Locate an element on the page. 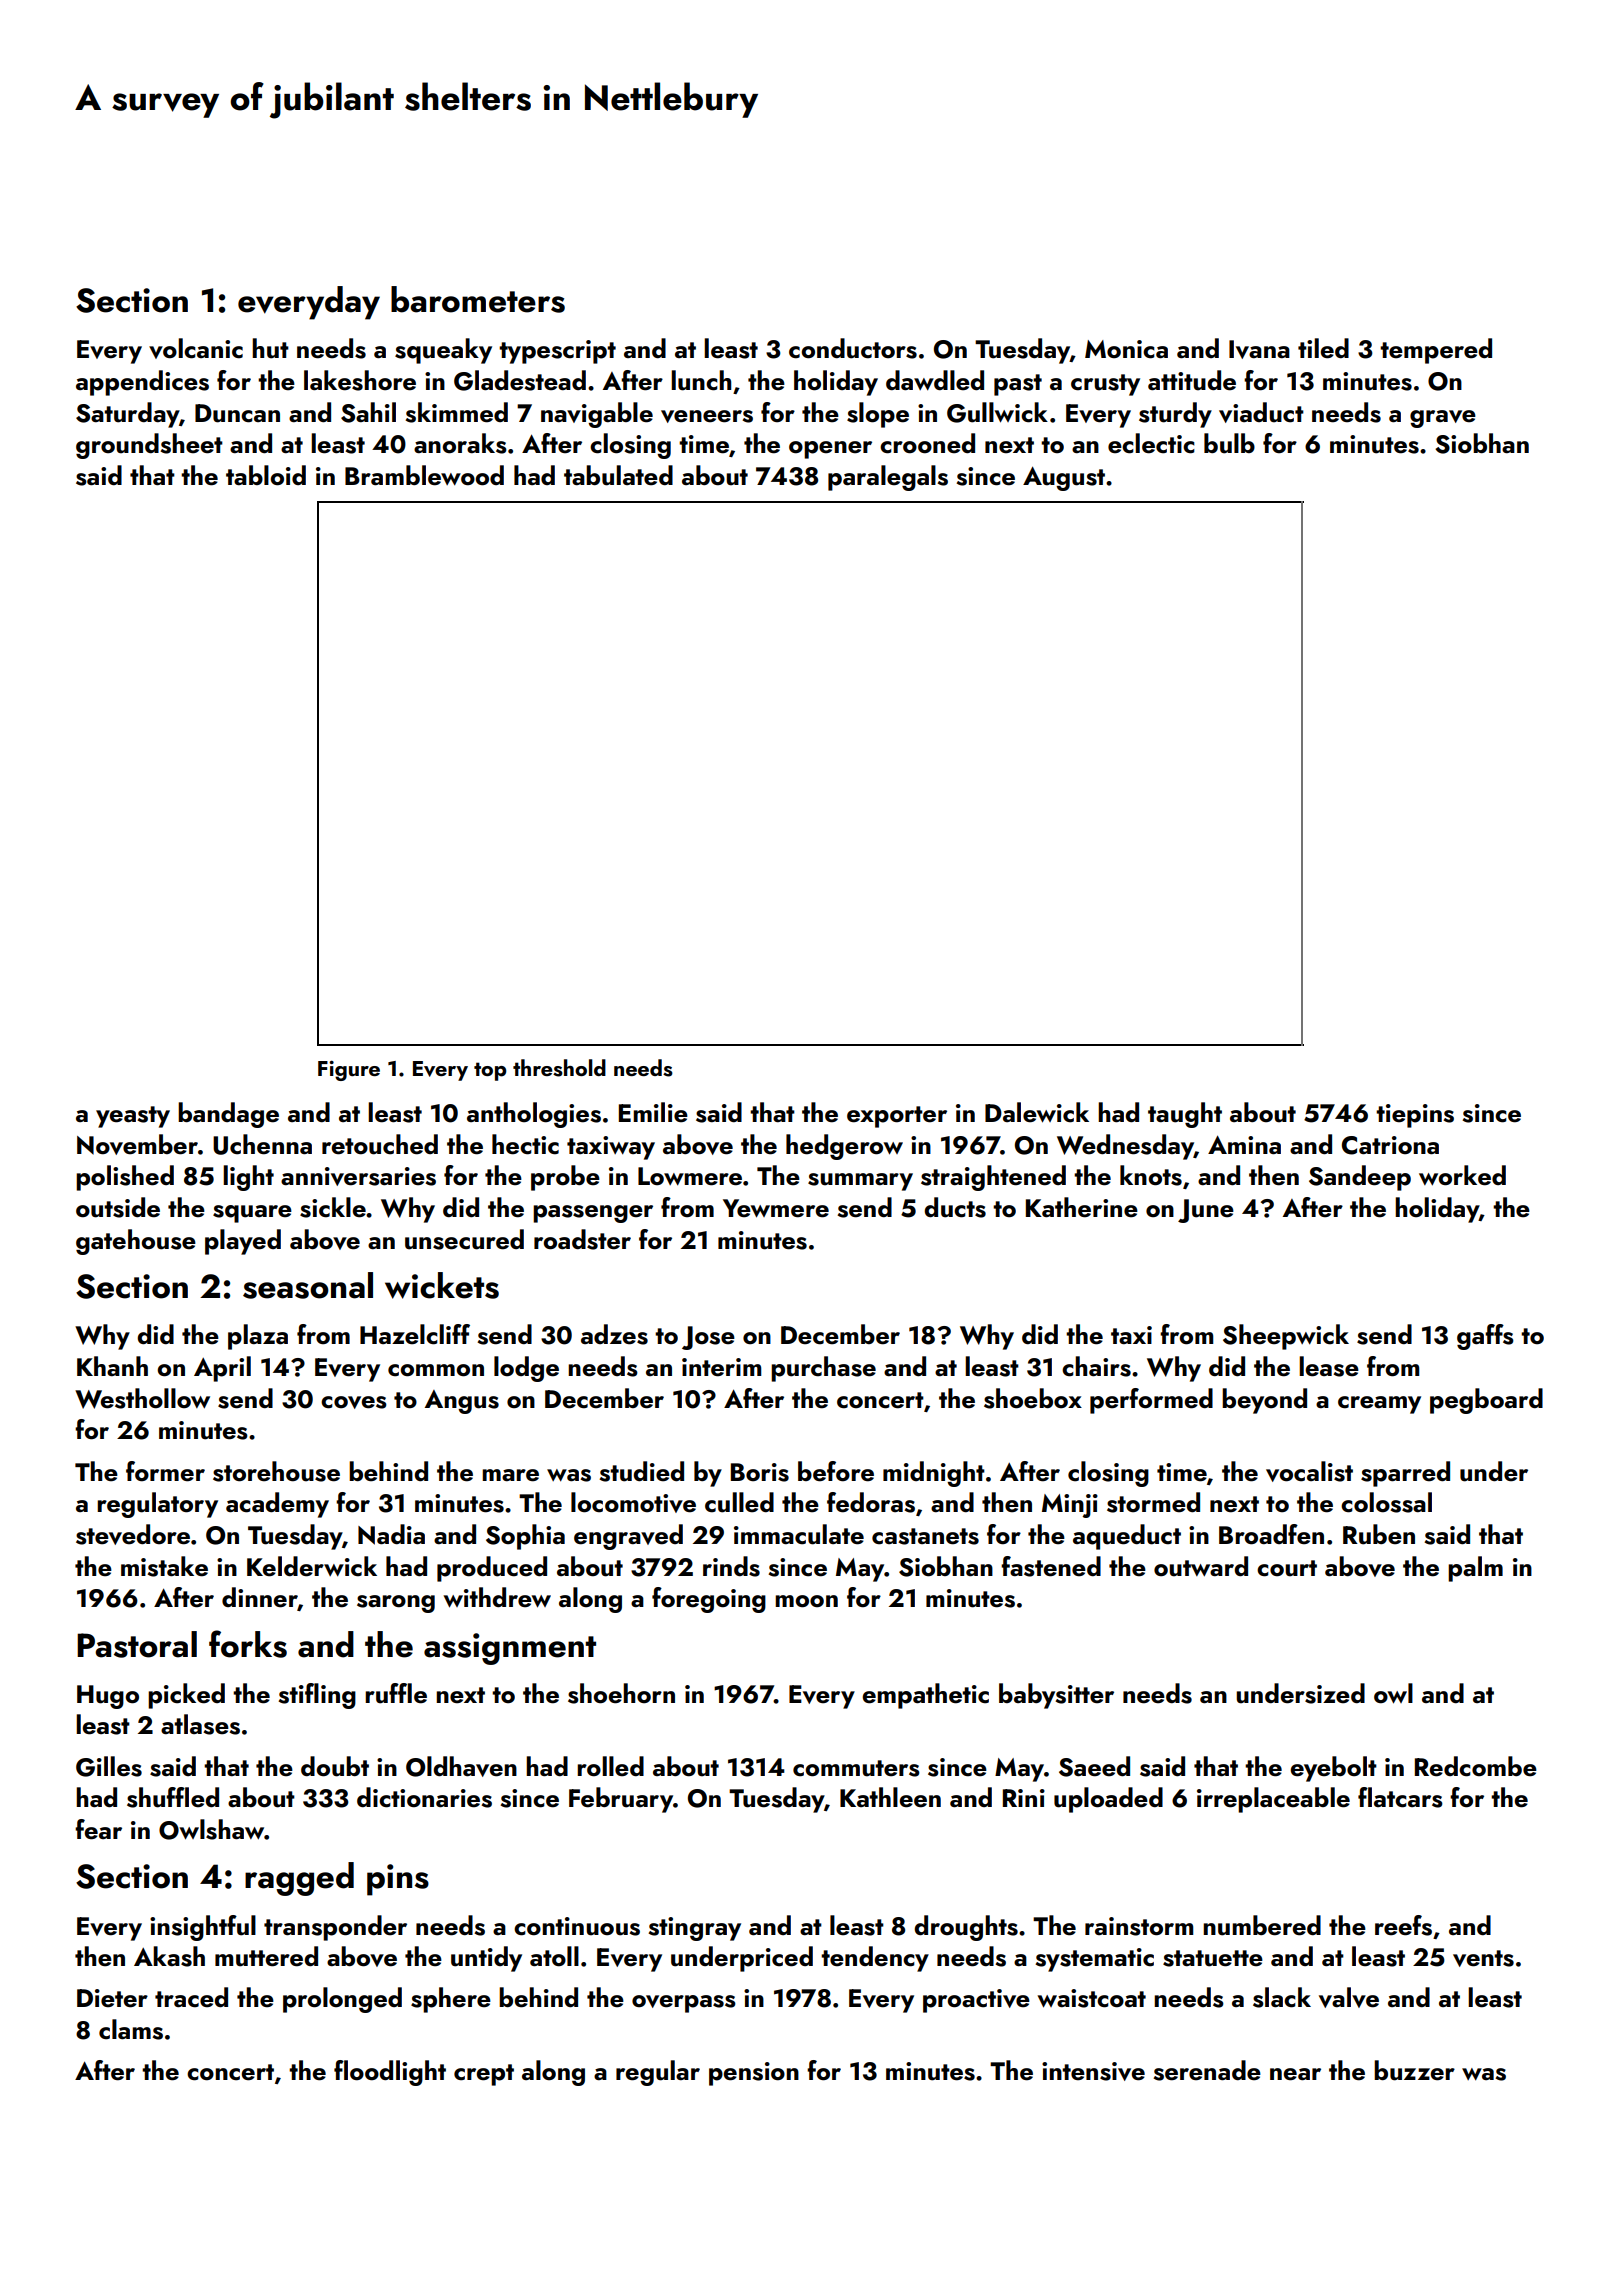  crept is located at coordinates (484, 2075).
